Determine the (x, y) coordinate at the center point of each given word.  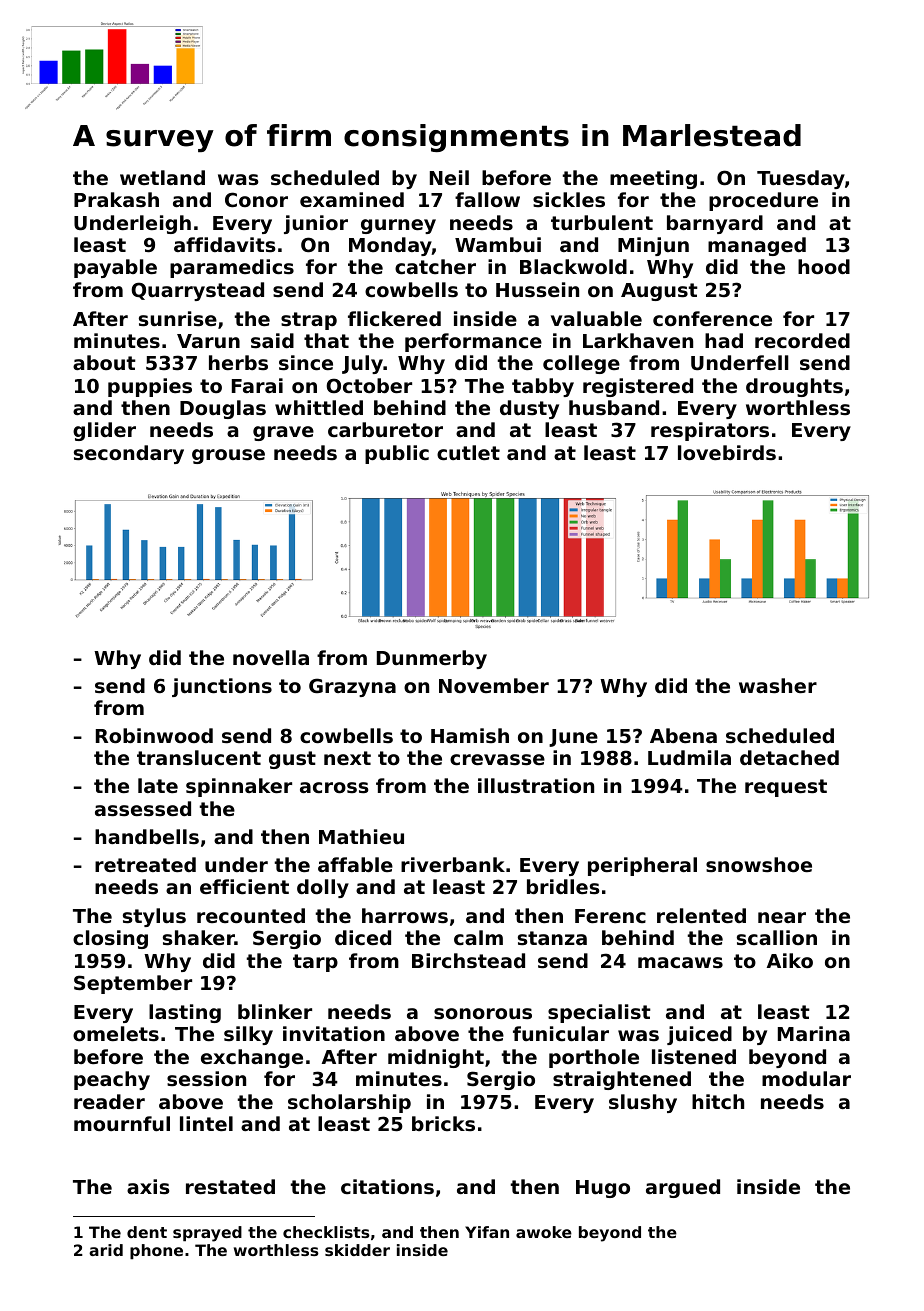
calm (478, 937)
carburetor (385, 429)
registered (638, 387)
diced (363, 937)
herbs (238, 362)
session (206, 1078)
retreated (145, 864)
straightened (622, 1080)
